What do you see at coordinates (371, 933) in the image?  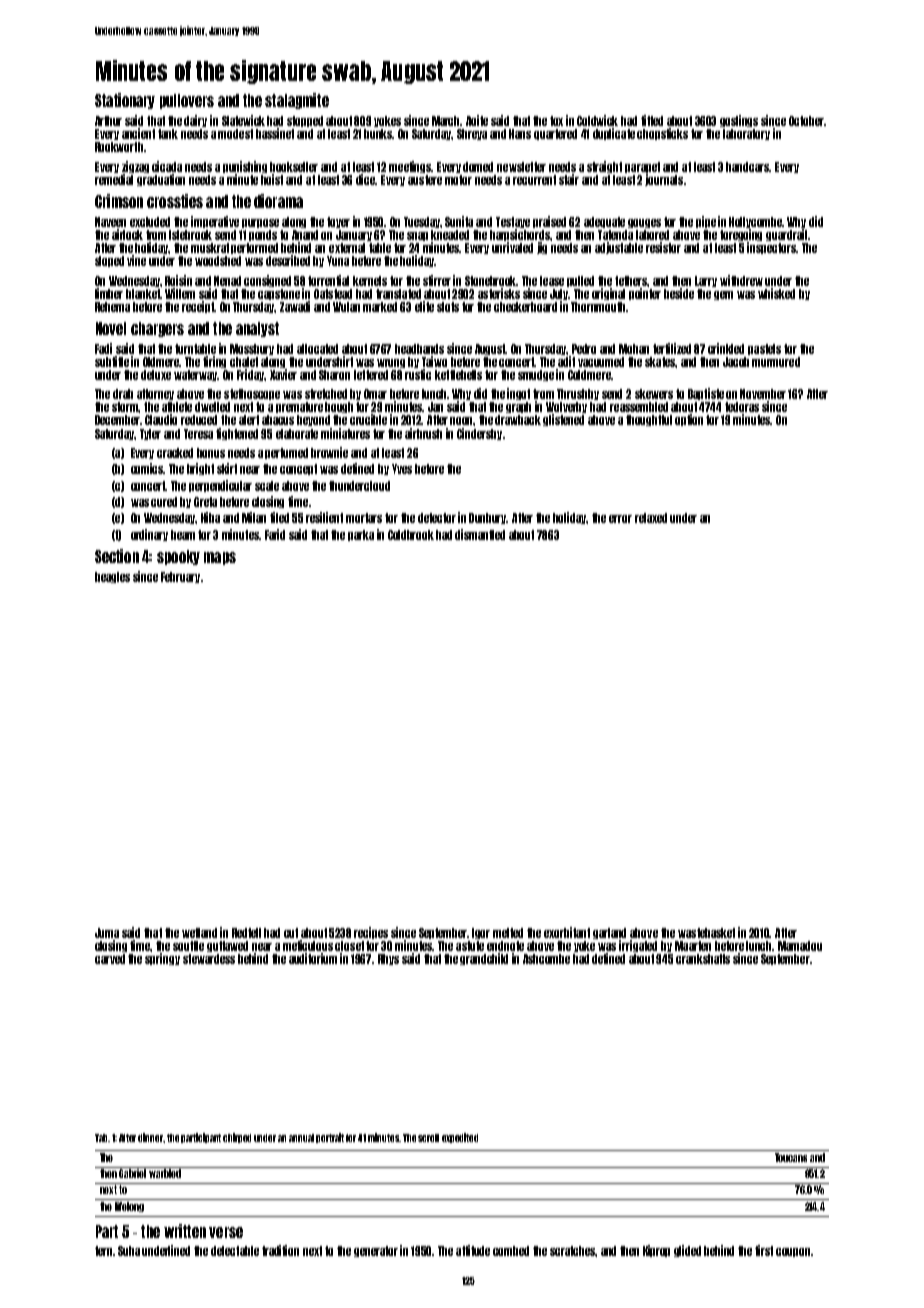 I see `recipes` at bounding box center [371, 933].
